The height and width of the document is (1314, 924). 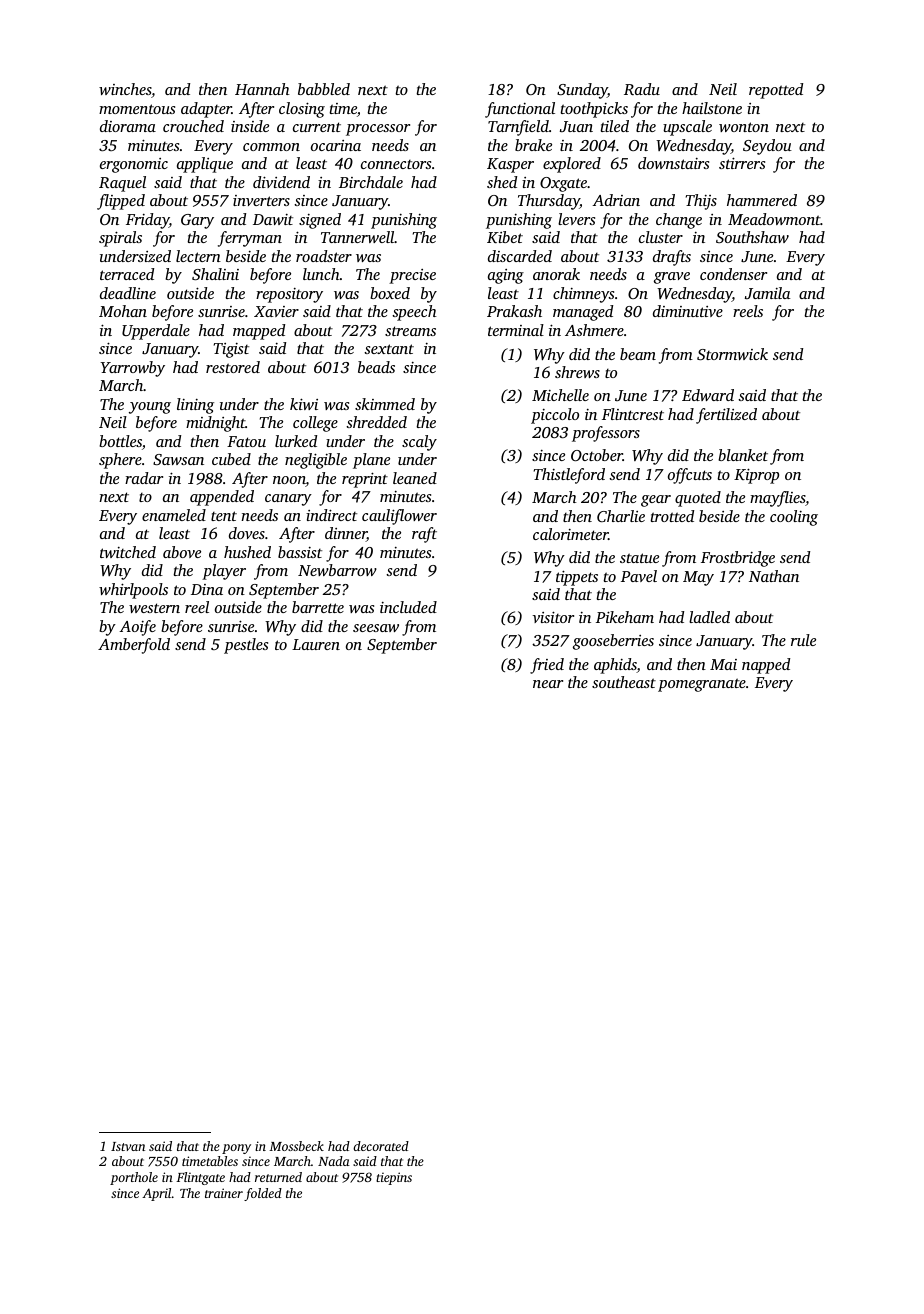 What do you see at coordinates (198, 256) in the document?
I see `lectern` at bounding box center [198, 256].
